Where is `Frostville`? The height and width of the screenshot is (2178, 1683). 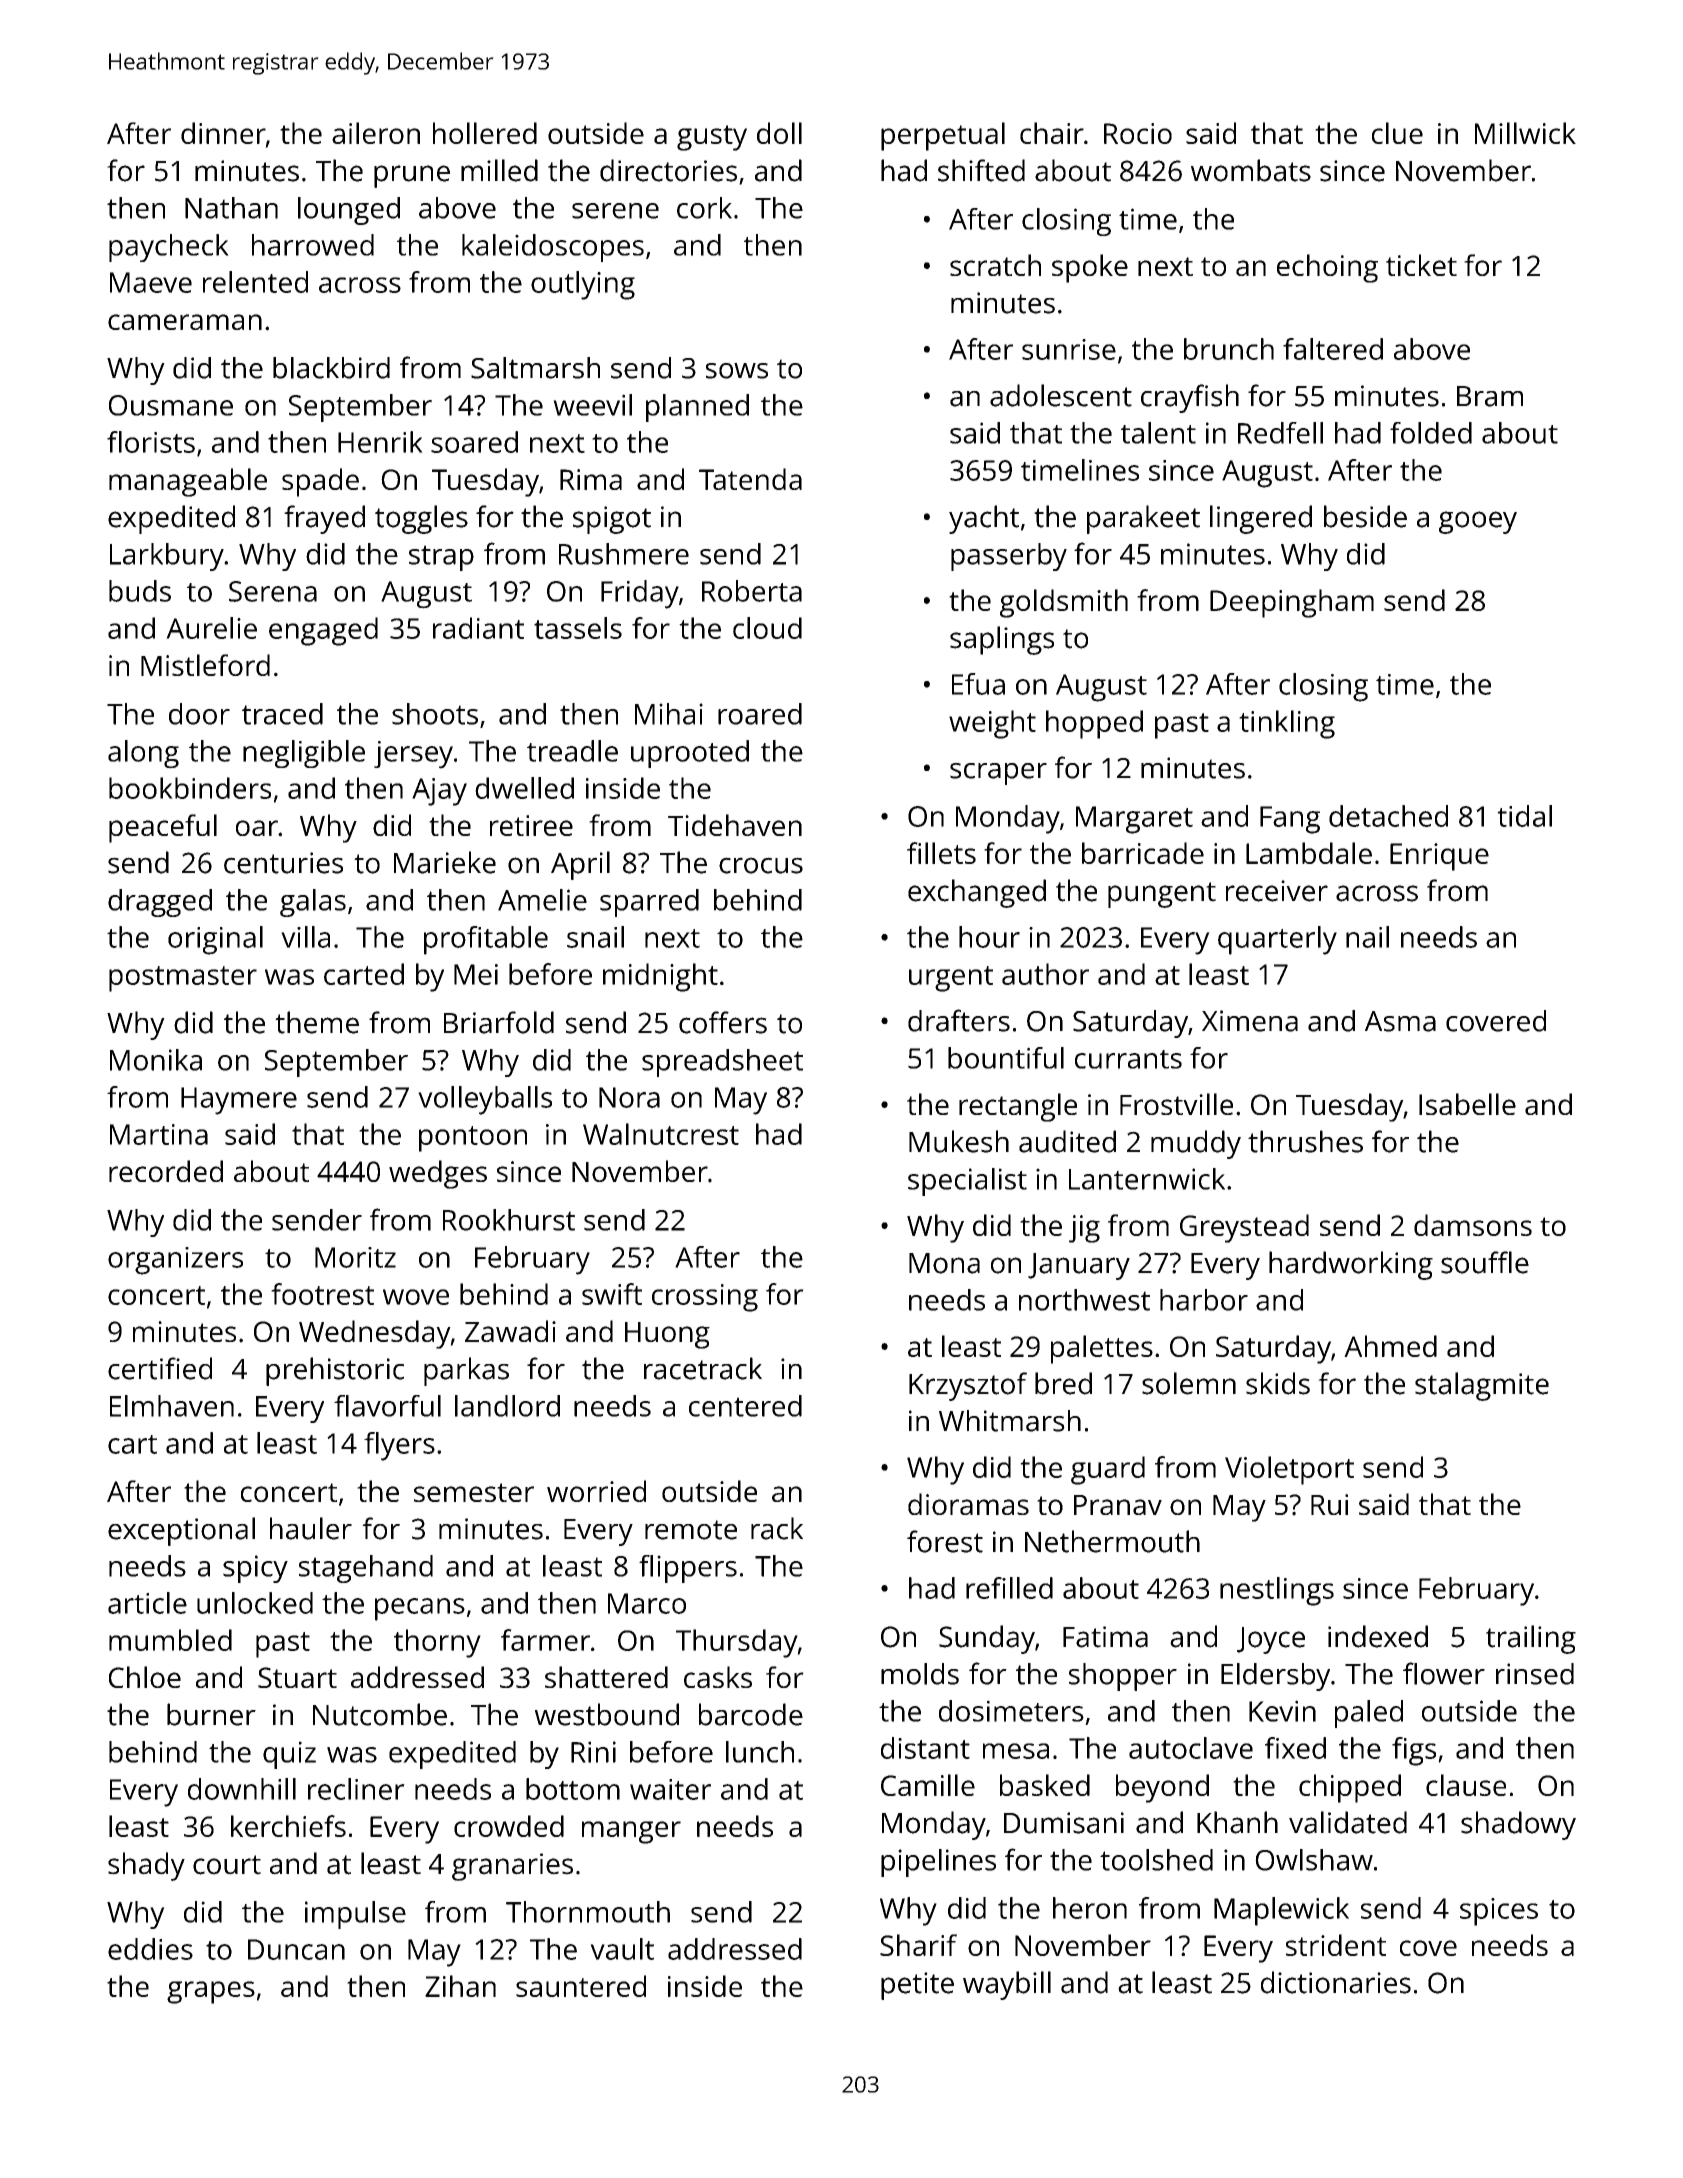
Frostville is located at coordinates (1176, 1104).
